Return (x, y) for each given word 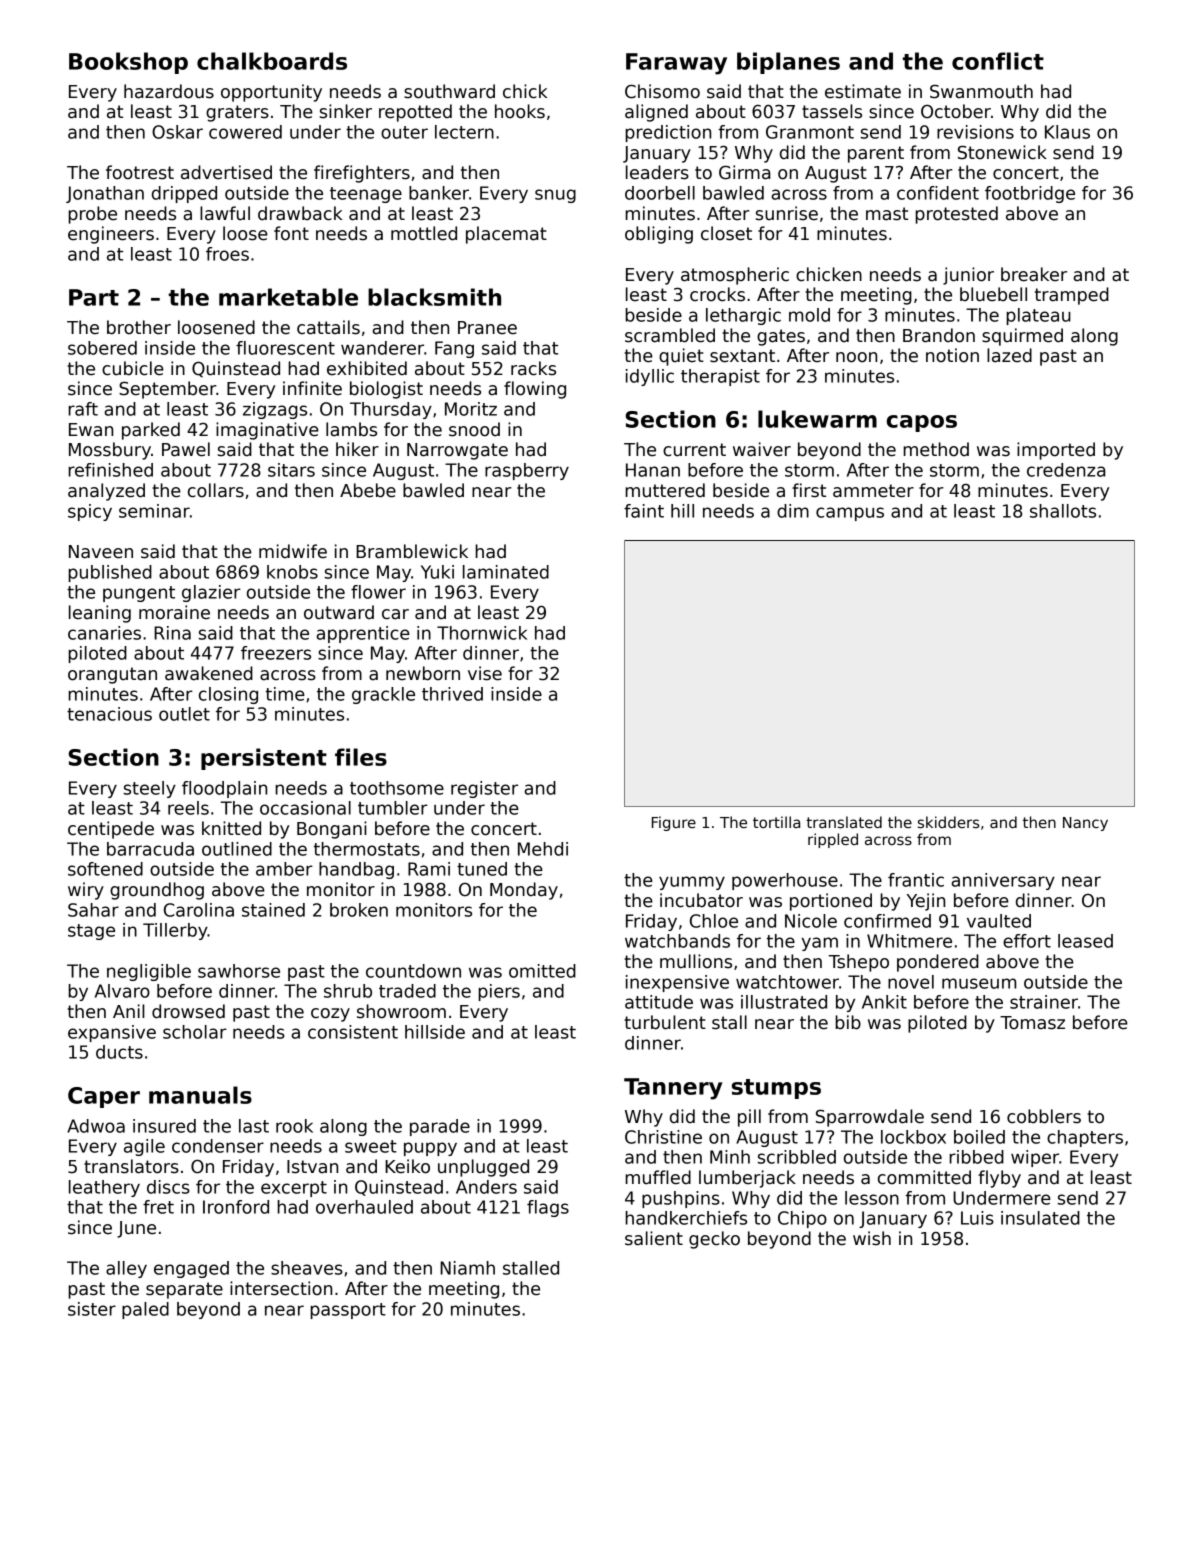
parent (876, 154)
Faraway (676, 64)
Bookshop (128, 63)
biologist (386, 390)
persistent (264, 759)
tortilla (776, 822)
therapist (720, 377)
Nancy (1085, 824)
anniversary (1003, 881)
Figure (674, 823)
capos (922, 423)
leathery (104, 1188)
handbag (356, 870)
